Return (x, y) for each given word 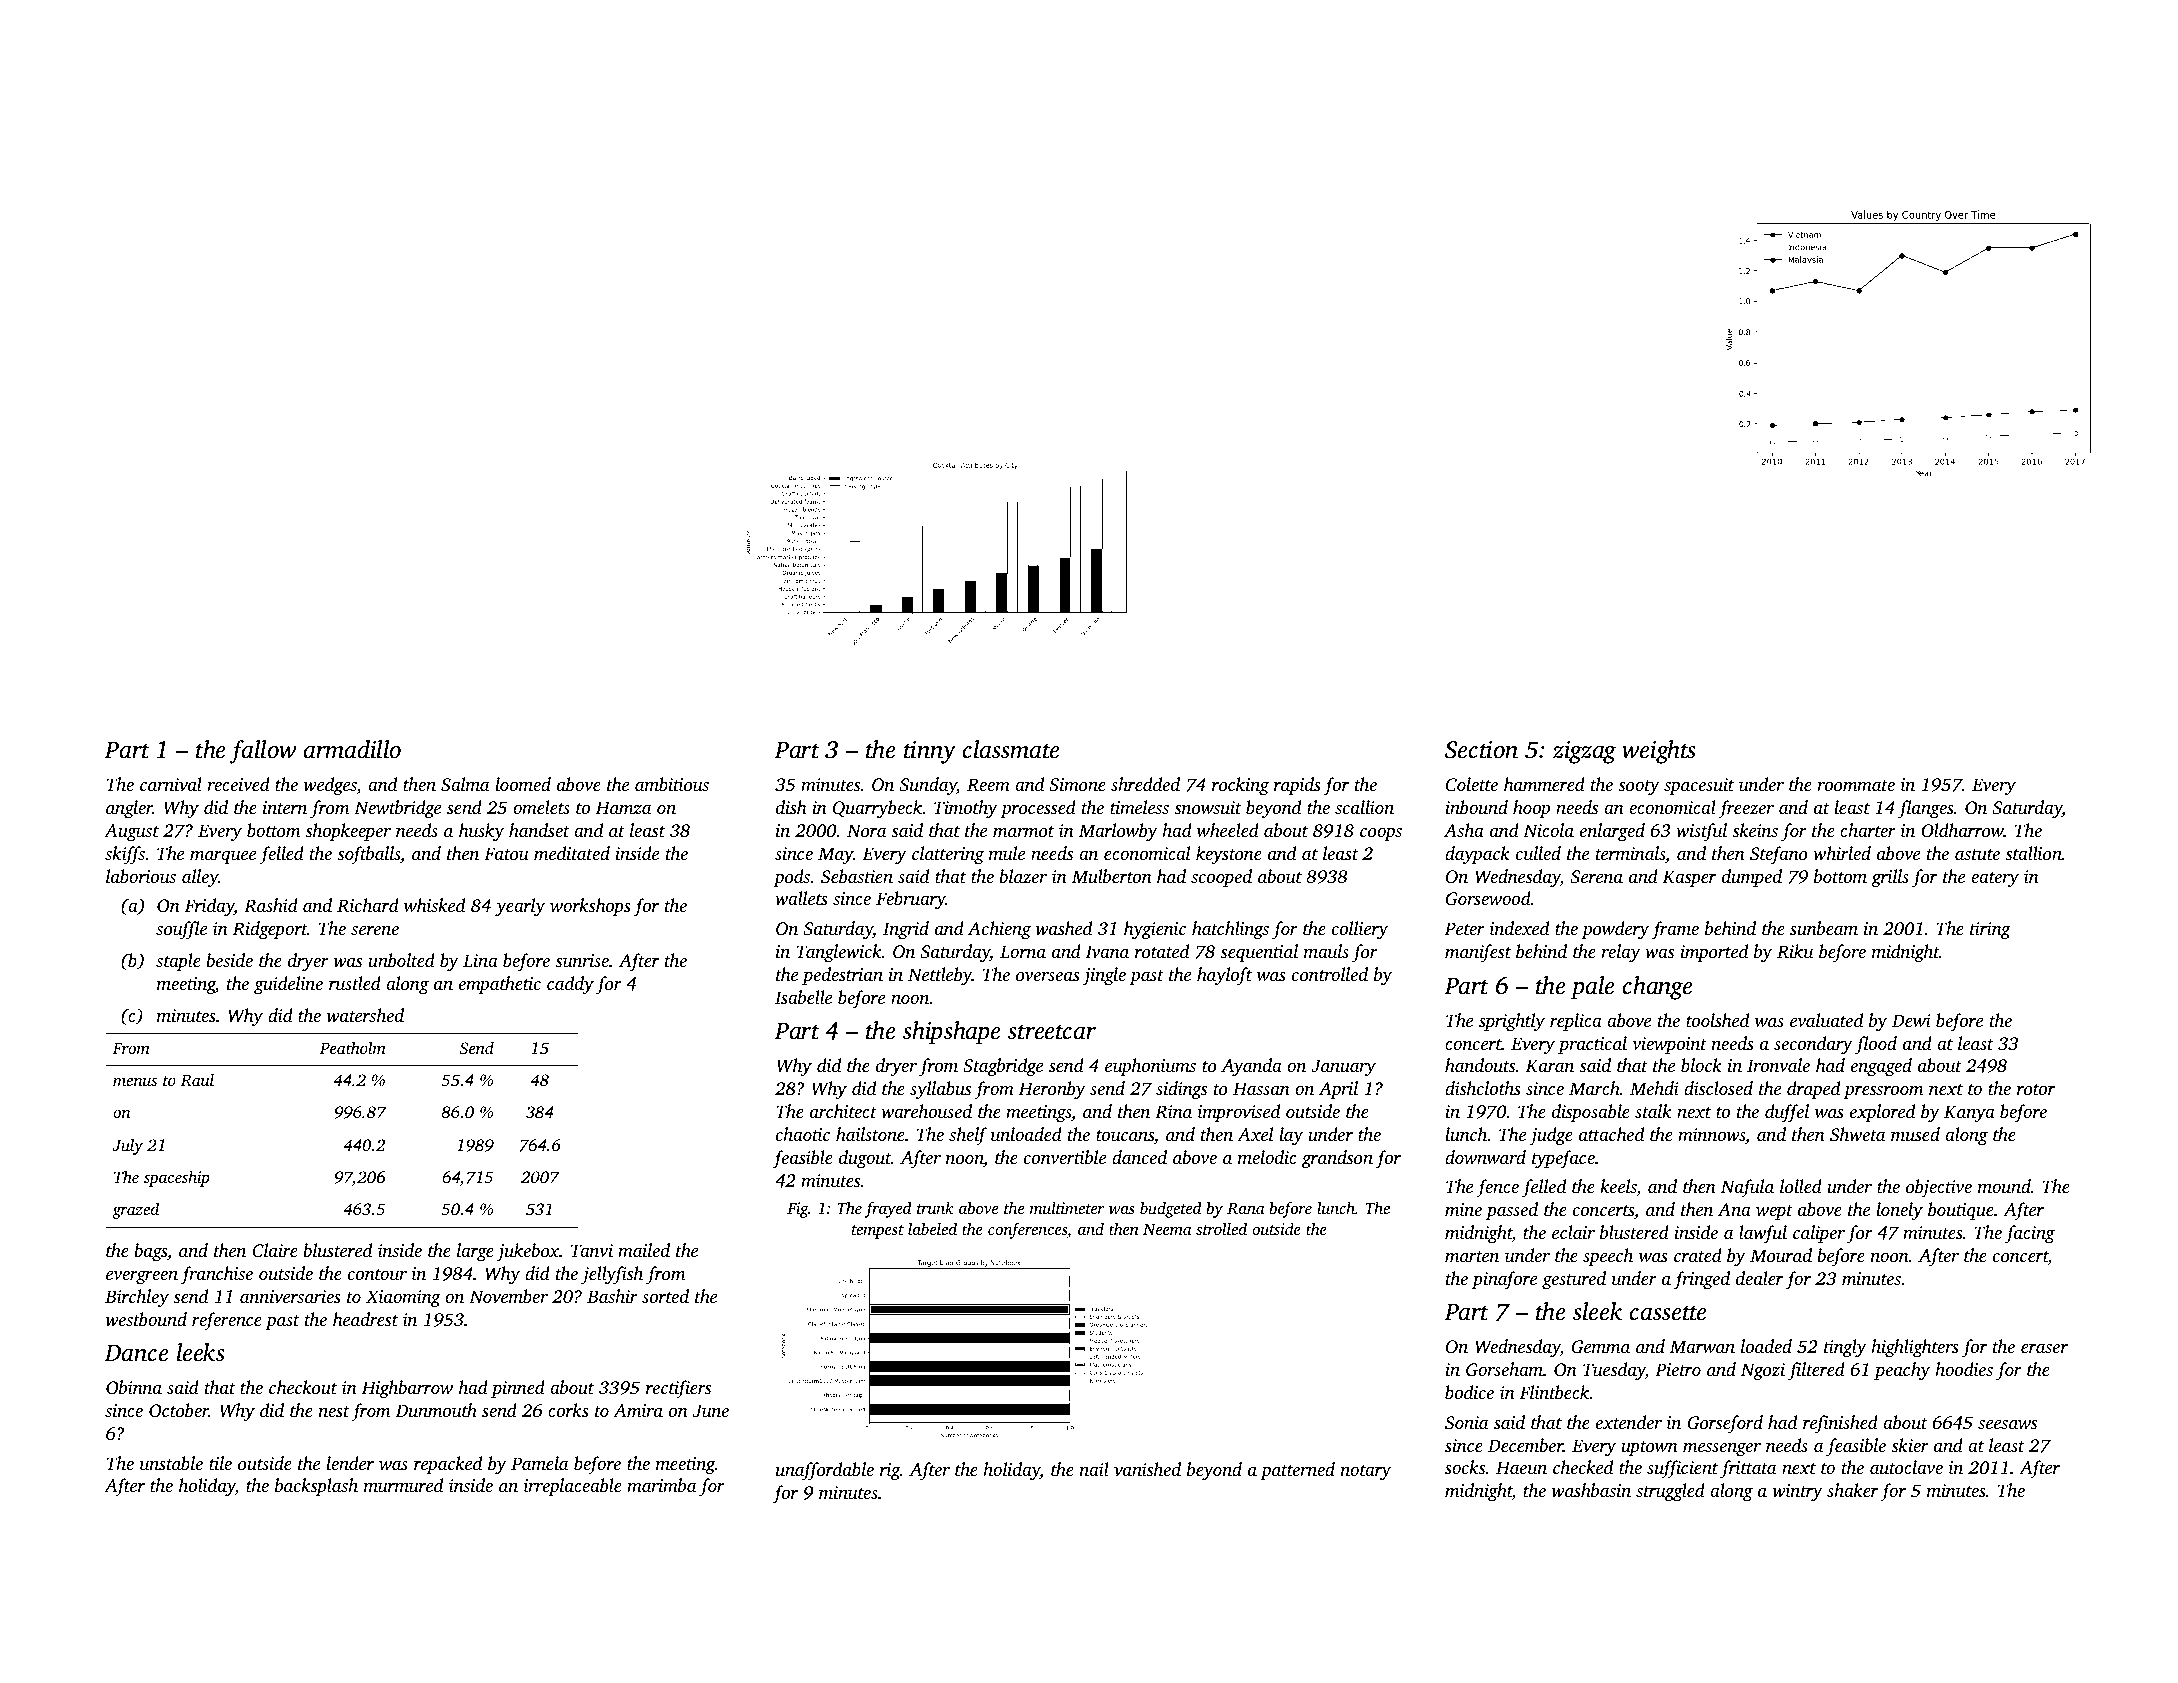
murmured (403, 1485)
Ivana (1107, 951)
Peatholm (353, 1047)
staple (178, 962)
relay (1621, 953)
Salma (465, 784)
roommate (1856, 785)
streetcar (1052, 1032)
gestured (1574, 1280)
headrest (365, 1319)
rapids (1297, 786)
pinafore (1504, 1280)
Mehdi (1654, 1088)
